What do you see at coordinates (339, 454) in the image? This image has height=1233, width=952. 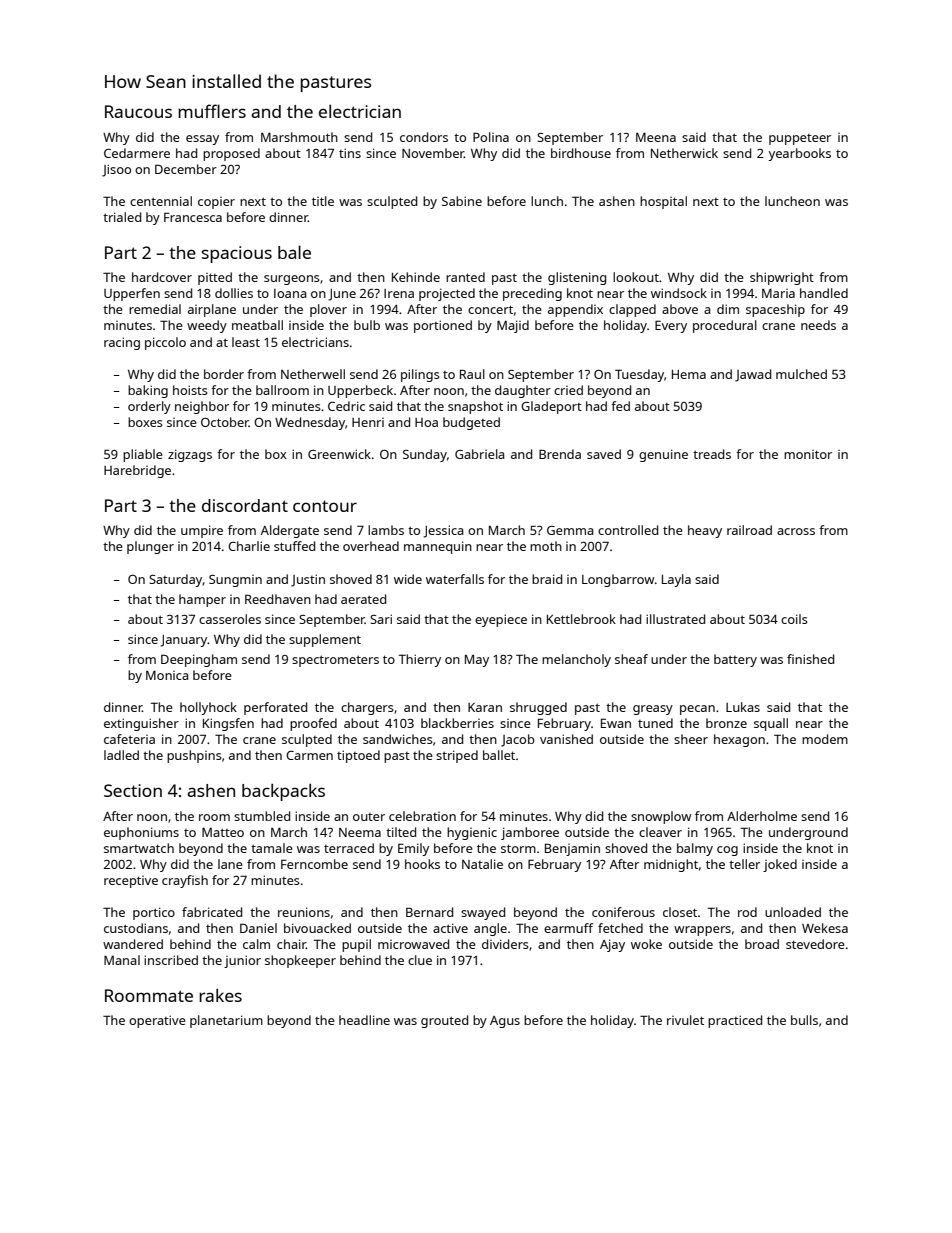 I see `Greenwick` at bounding box center [339, 454].
